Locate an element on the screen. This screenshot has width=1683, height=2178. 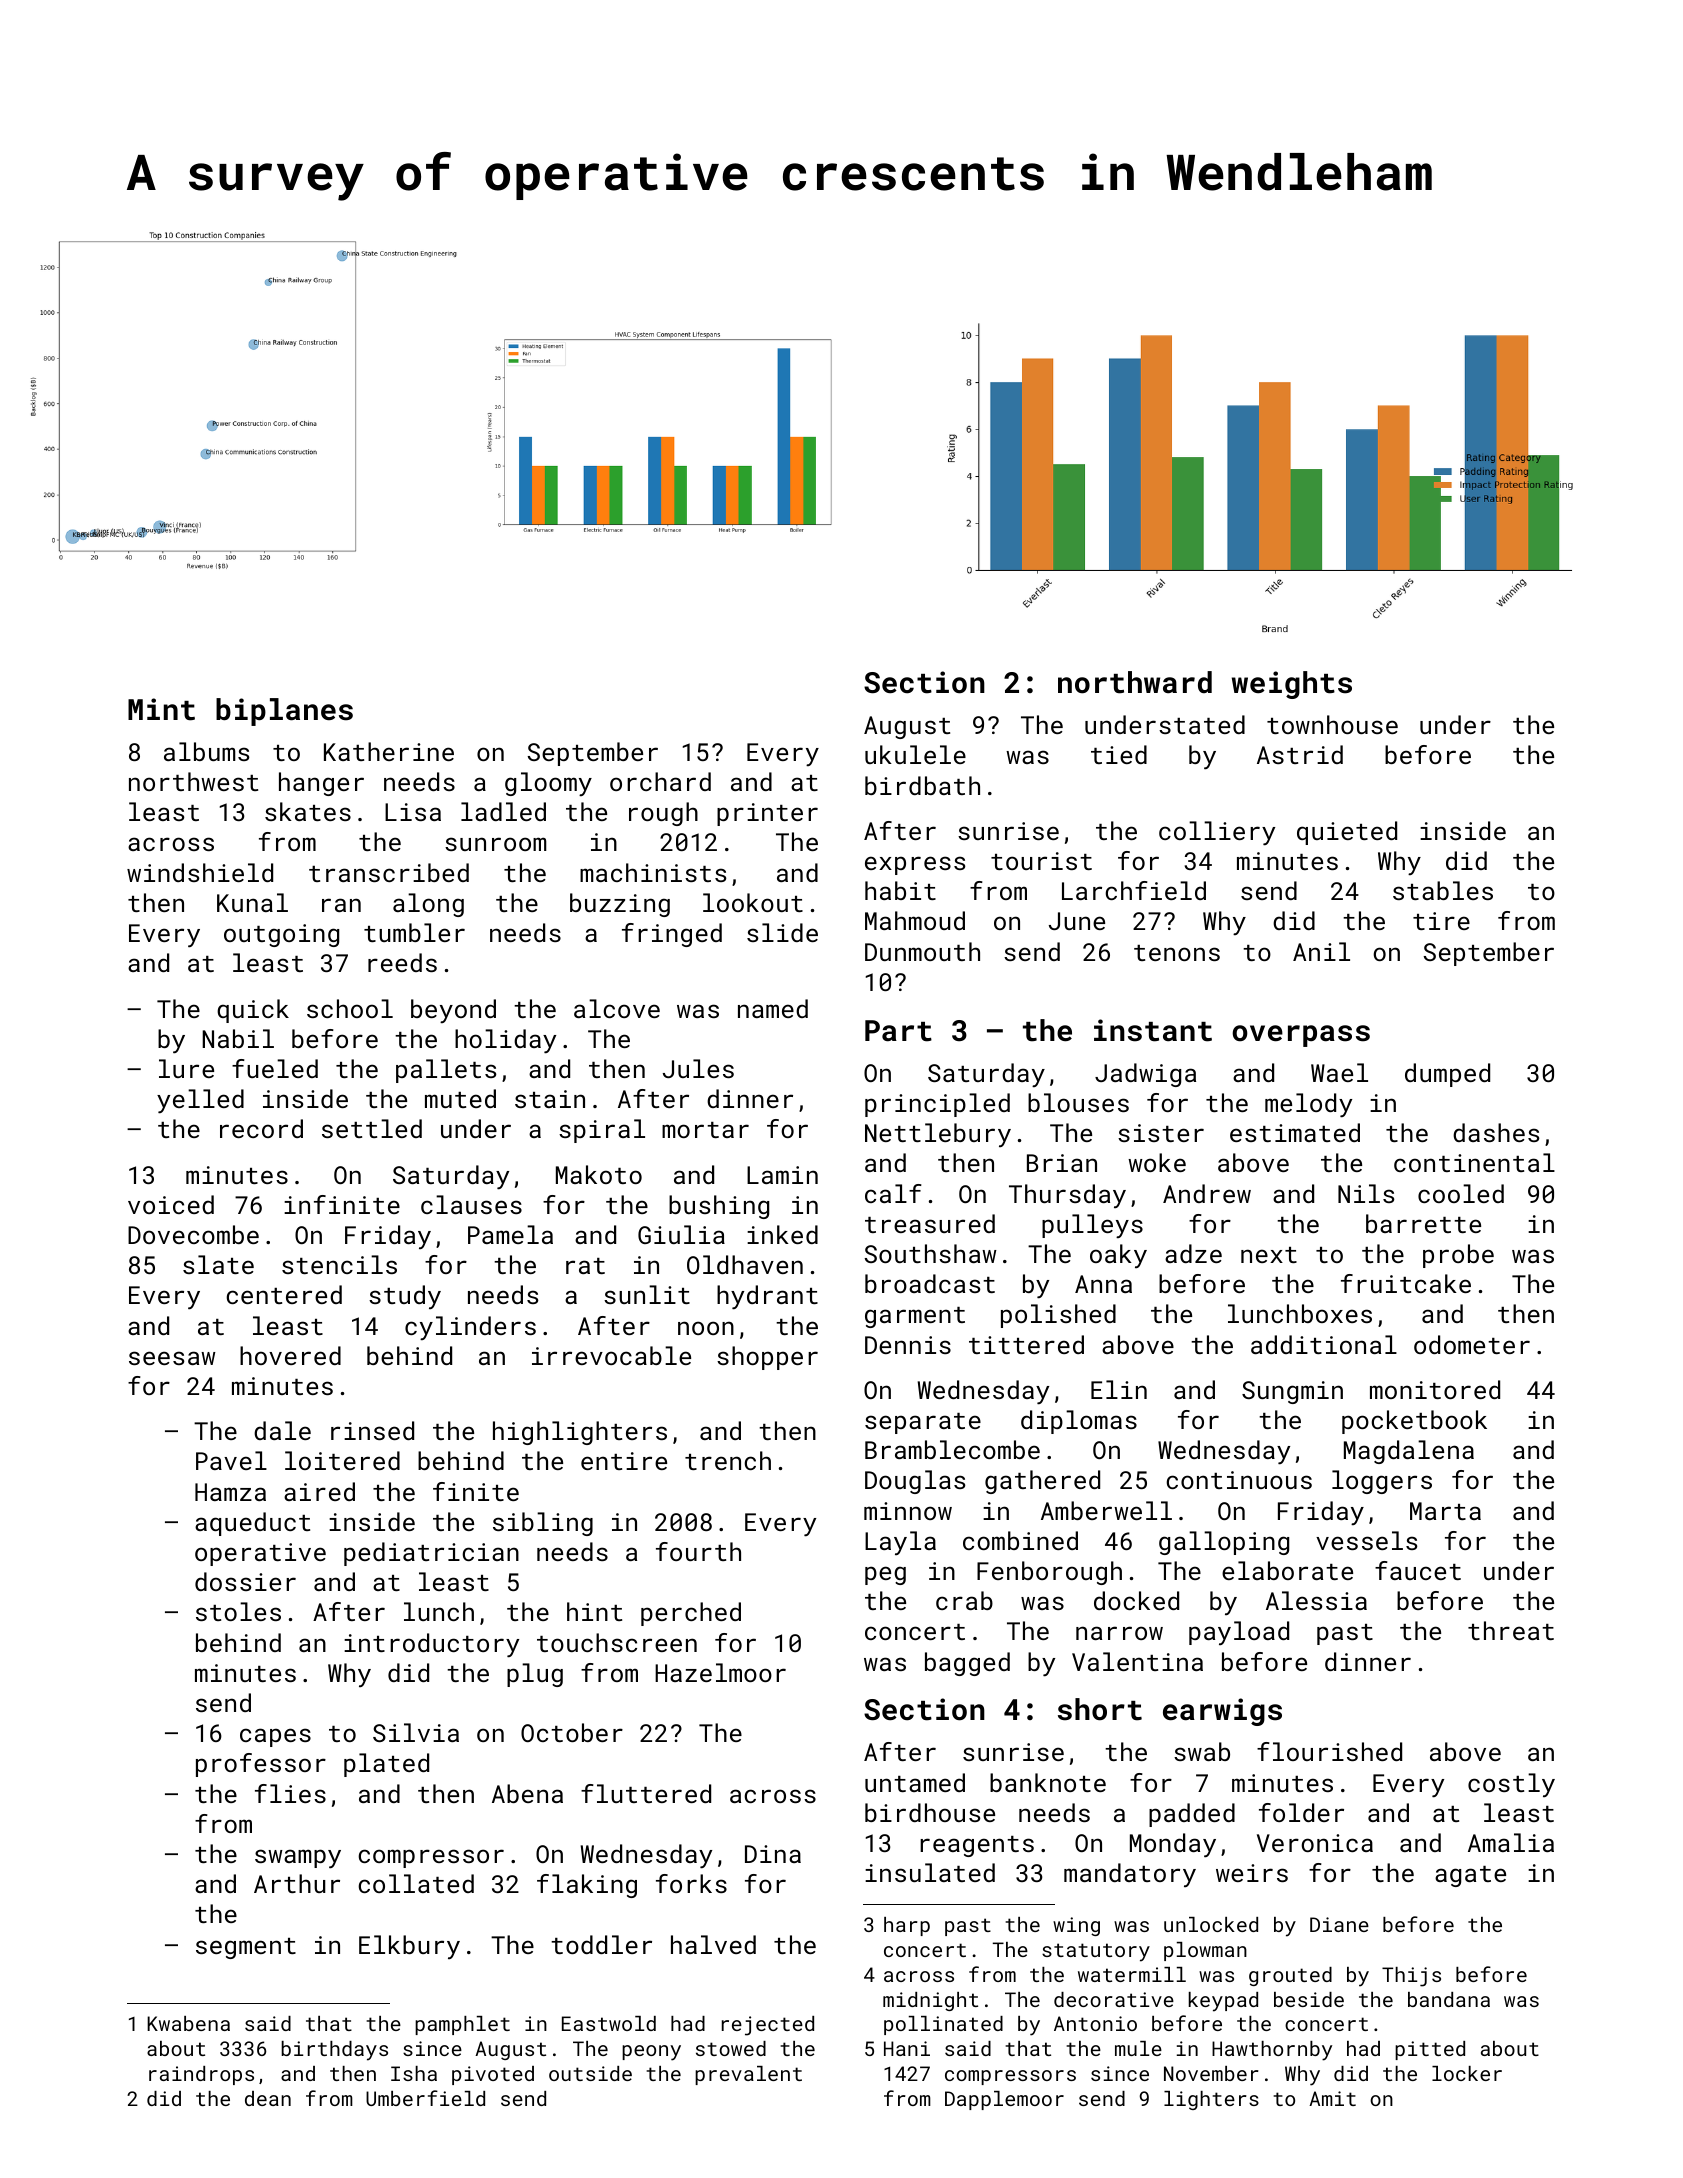
Dovecombe is located at coordinates (193, 1234).
